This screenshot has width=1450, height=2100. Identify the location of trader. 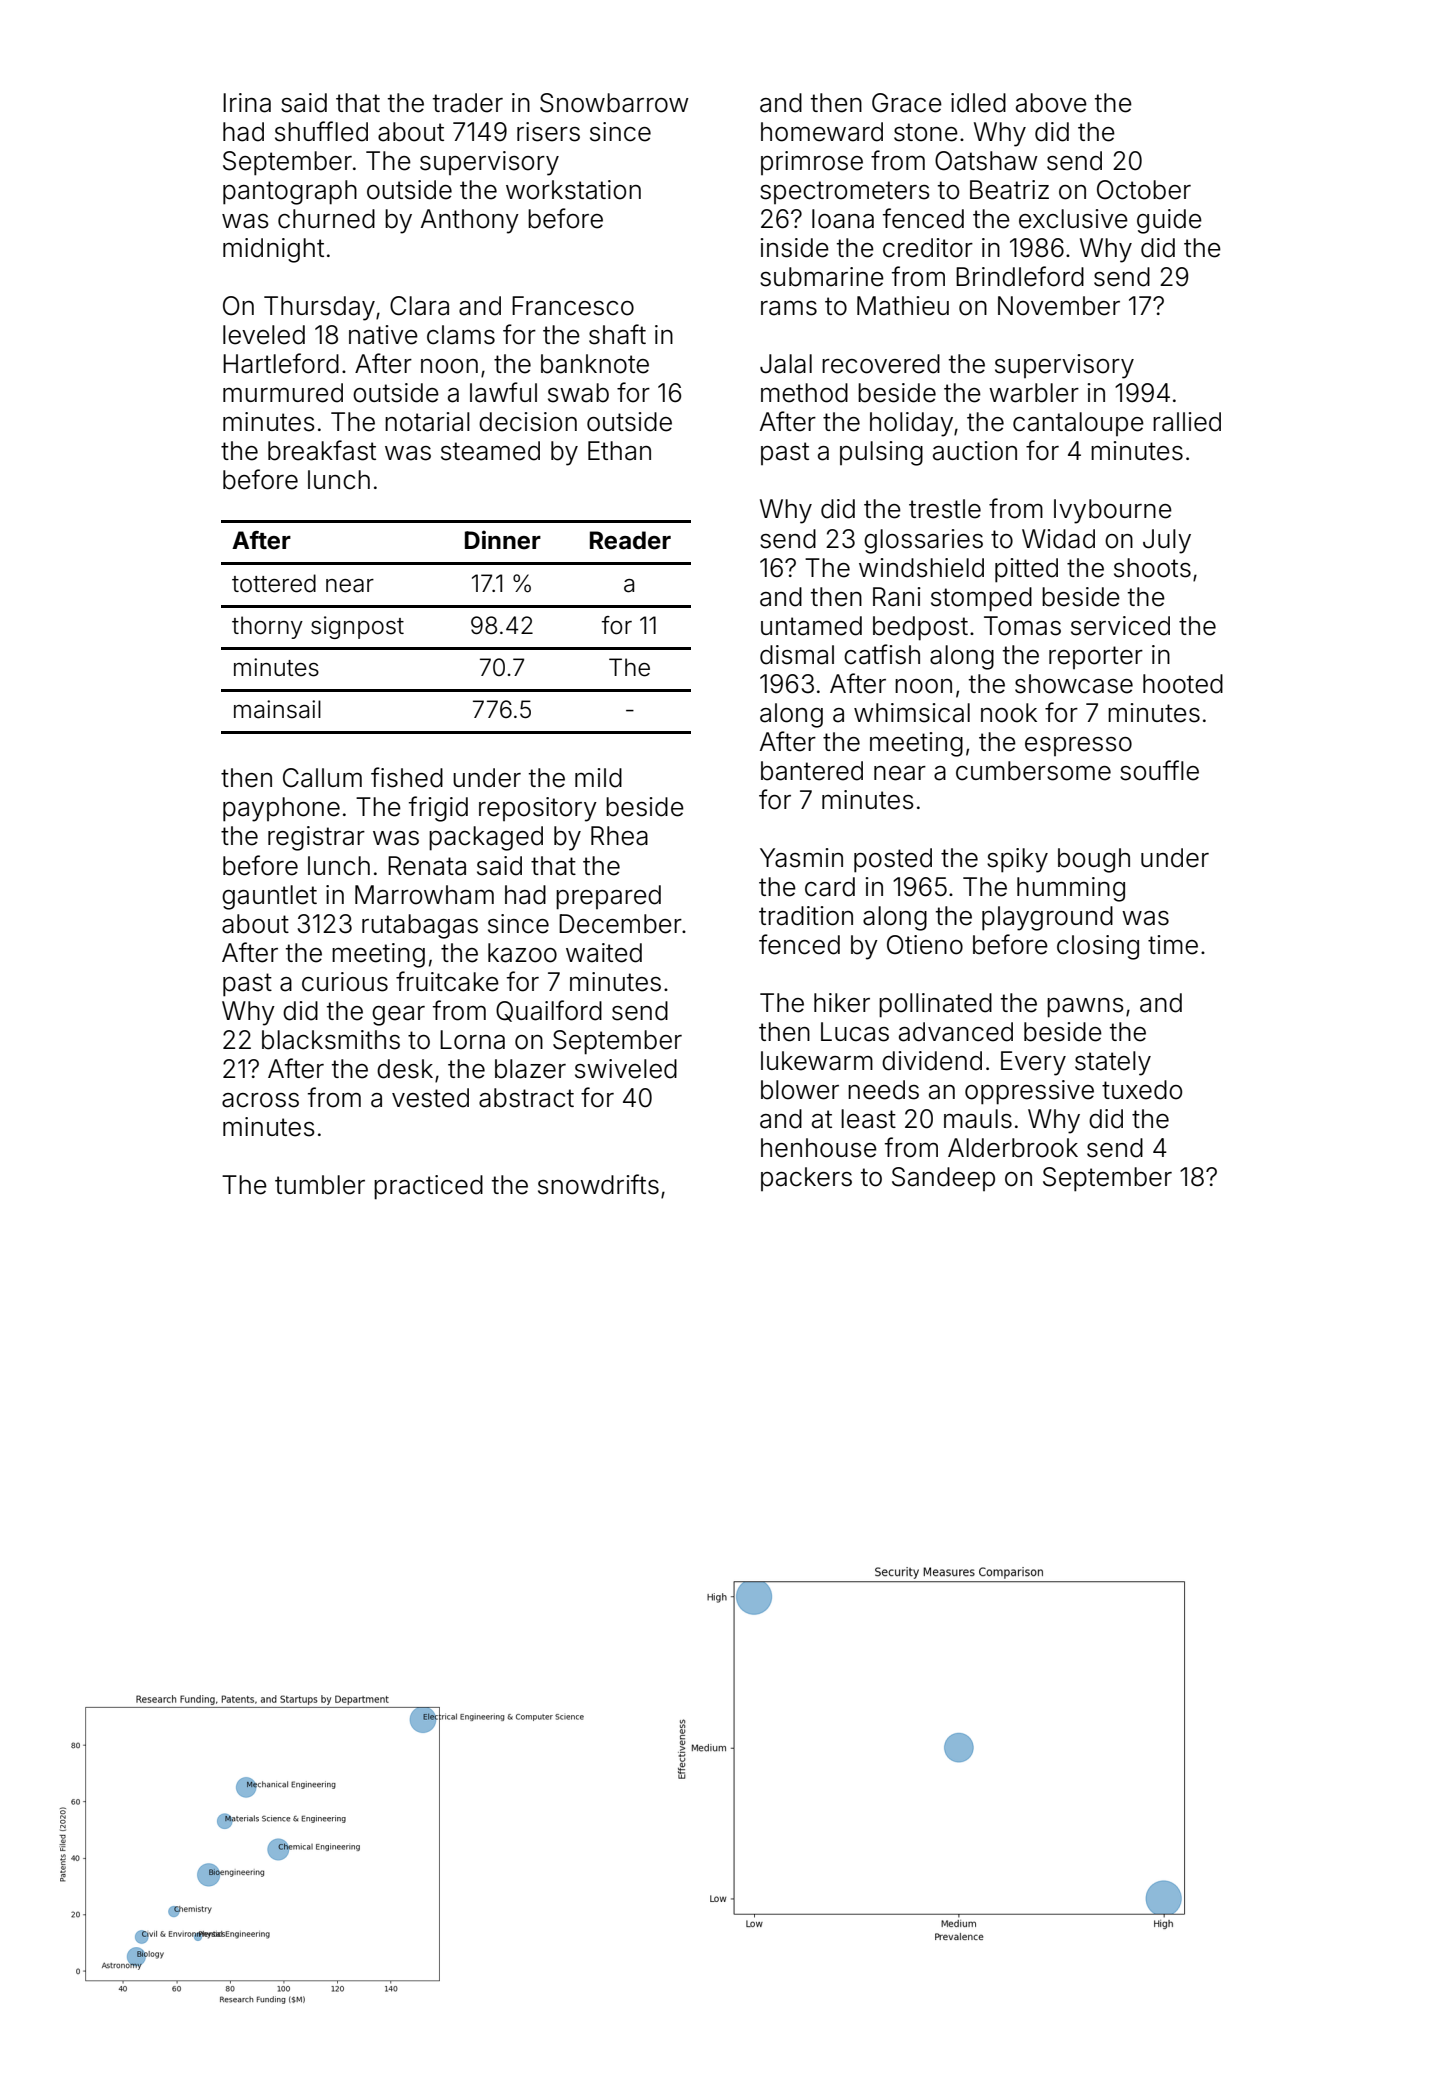
(468, 103).
